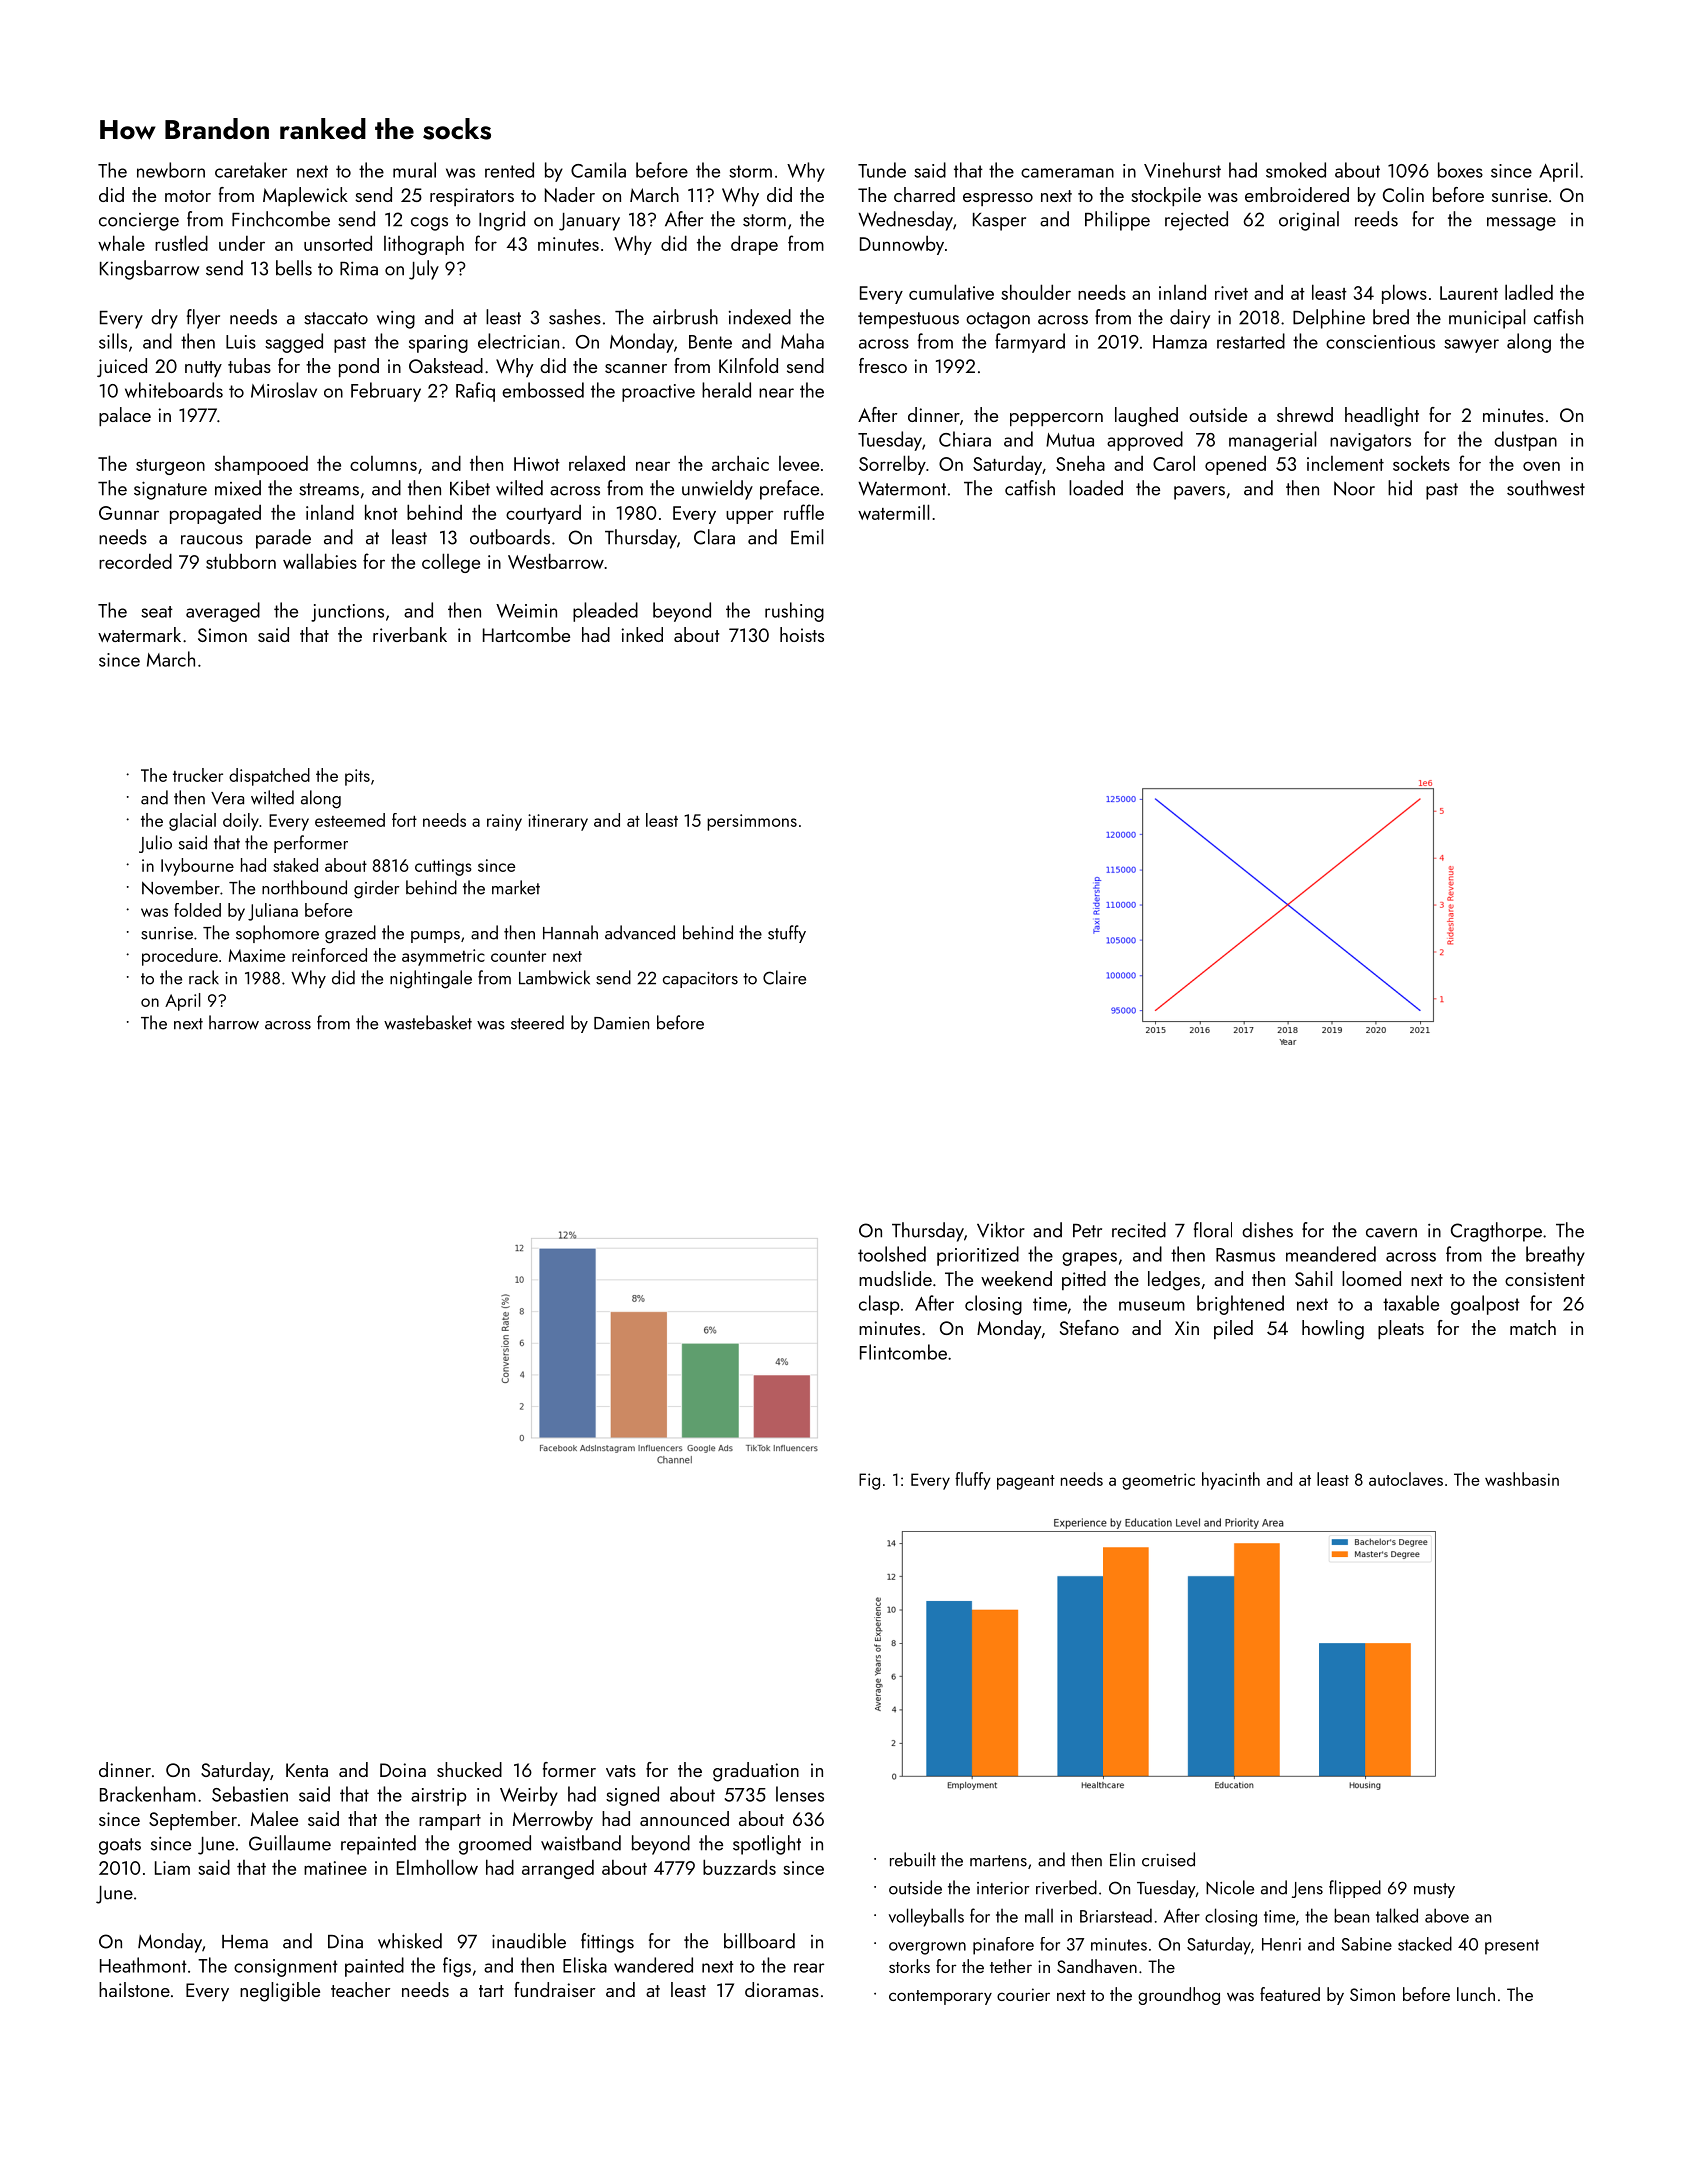 Image resolution: width=1683 pixels, height=2178 pixels. Describe the element at coordinates (451, 563) in the document. I see `college` at that location.
